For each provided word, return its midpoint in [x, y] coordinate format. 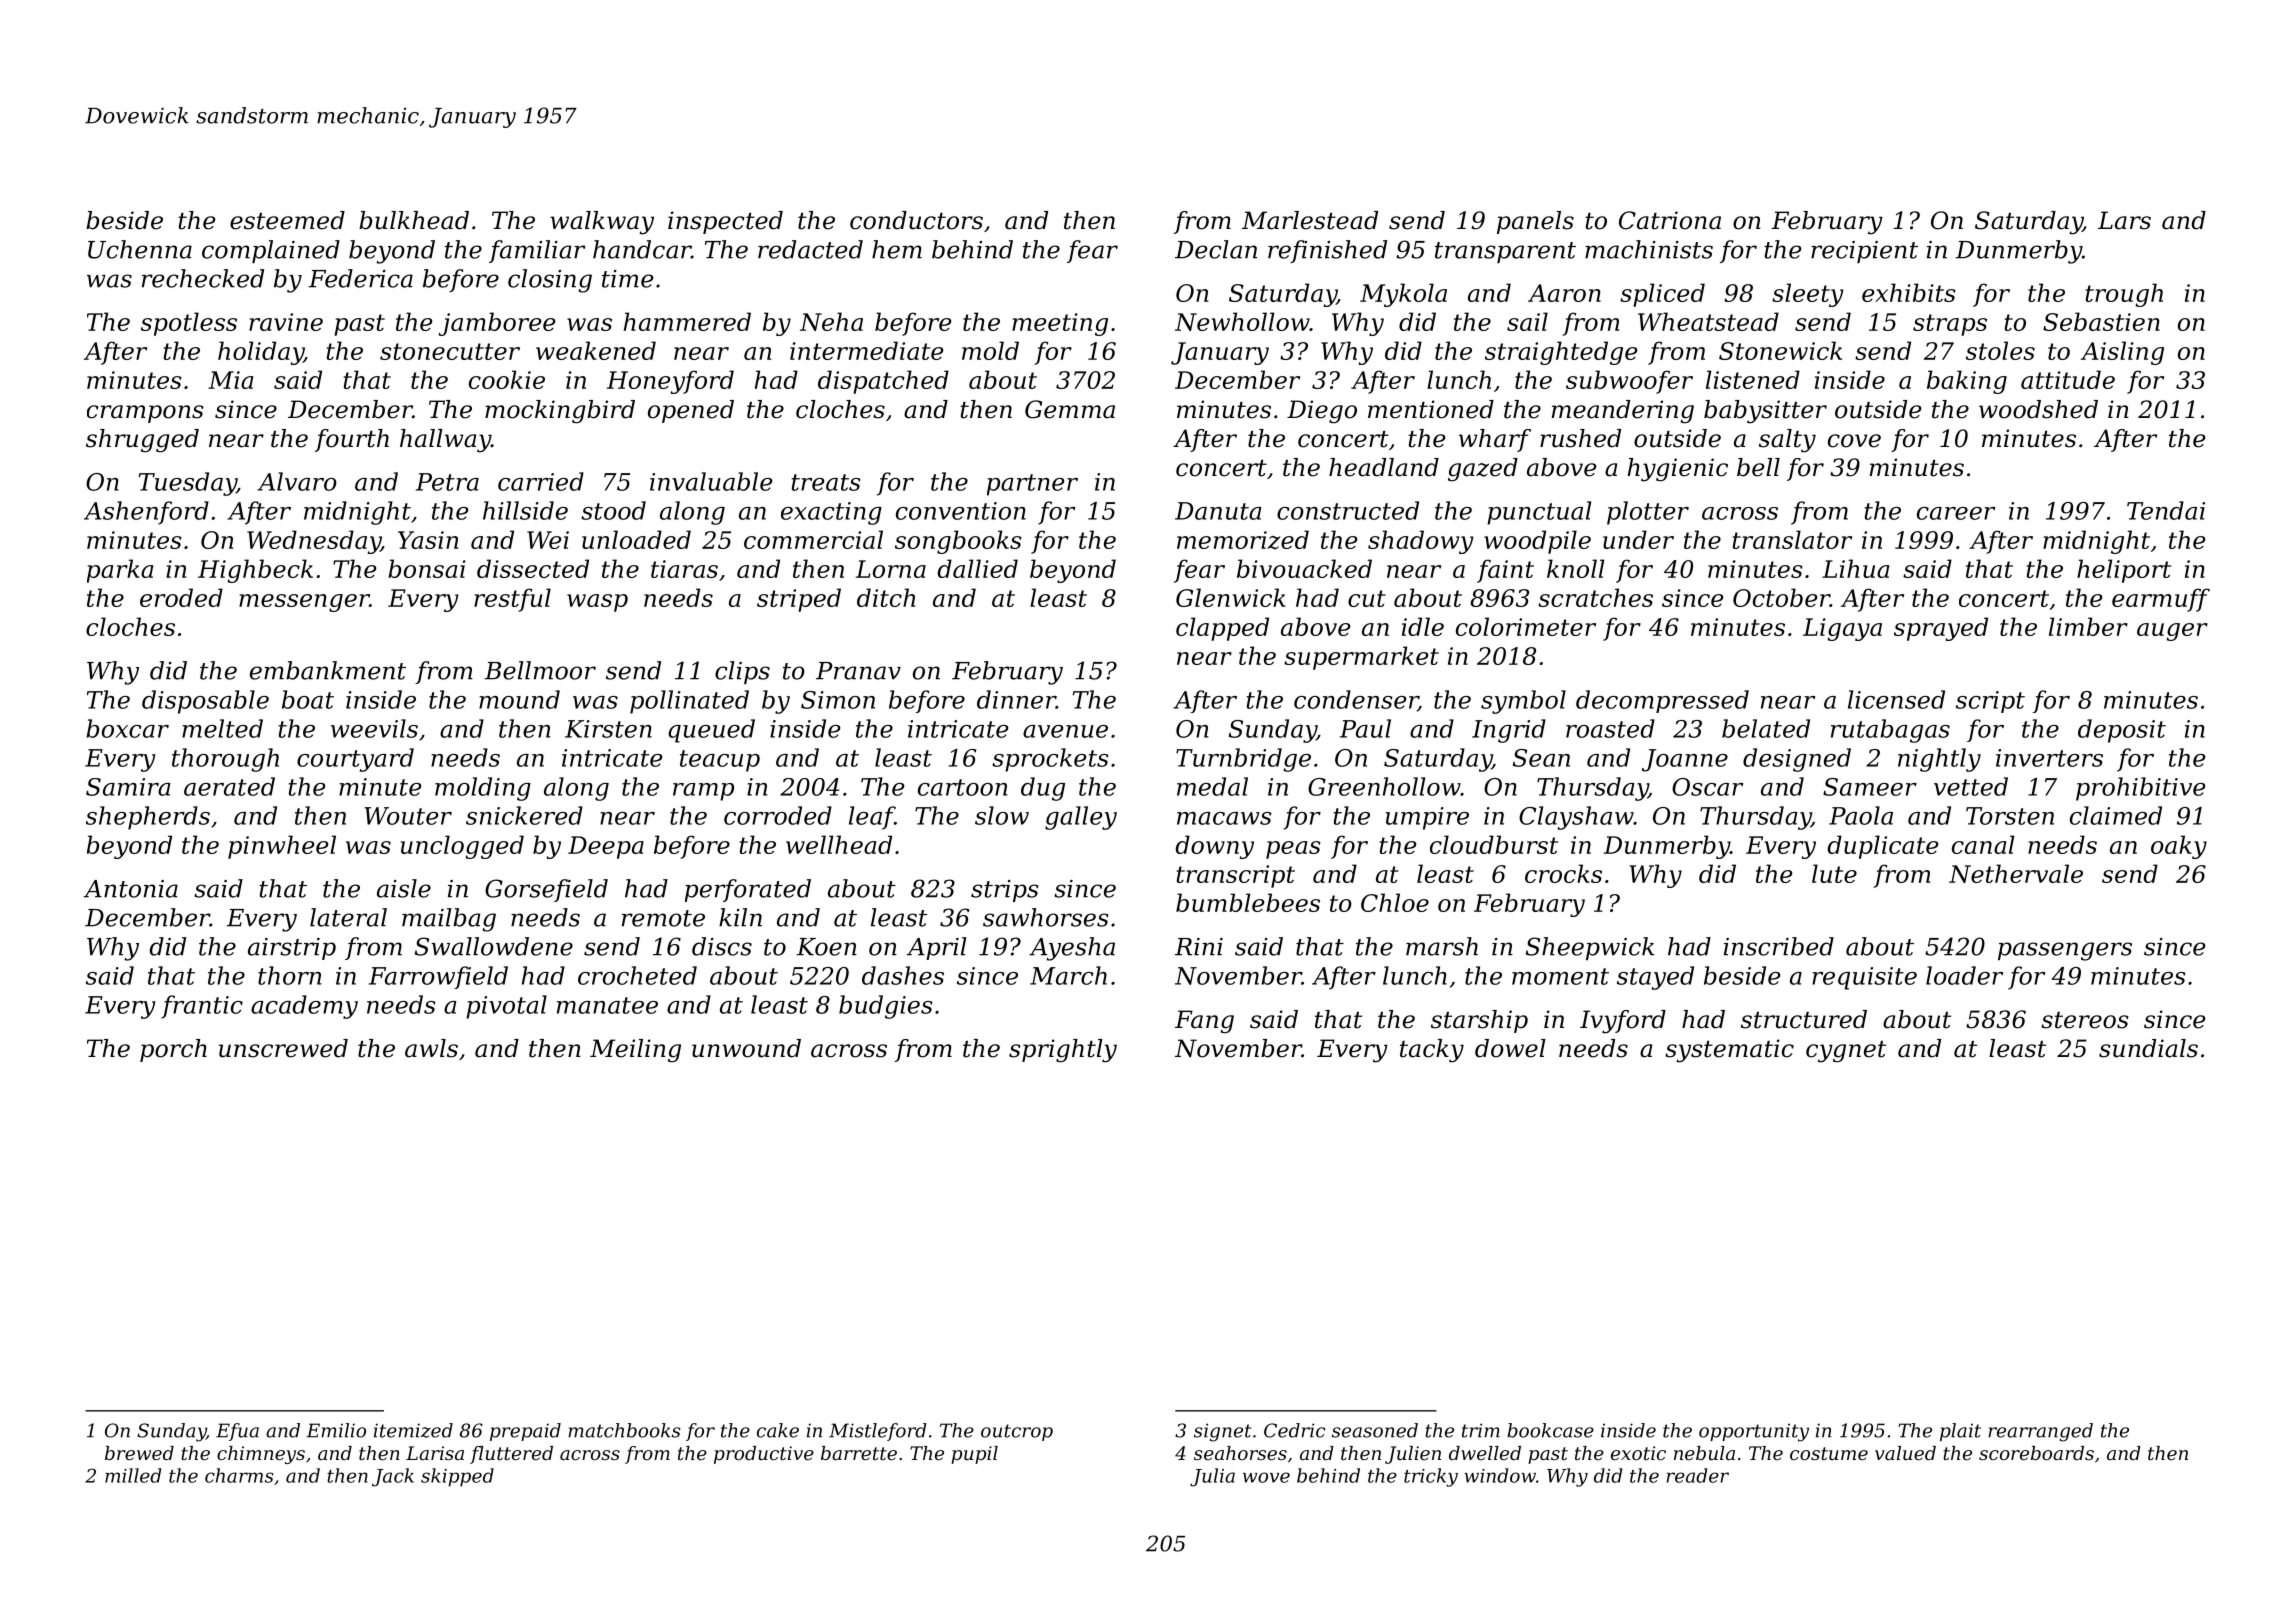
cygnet [1846, 1052]
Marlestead [1310, 220]
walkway [602, 223]
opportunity [1754, 1432]
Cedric [1294, 1430]
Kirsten [608, 729]
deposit [2122, 731]
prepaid [525, 1432]
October [1781, 597]
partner [1032, 485]
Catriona [1670, 220]
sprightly [1063, 1051]
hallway [445, 441]
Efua [237, 1432]
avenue [1065, 731]
